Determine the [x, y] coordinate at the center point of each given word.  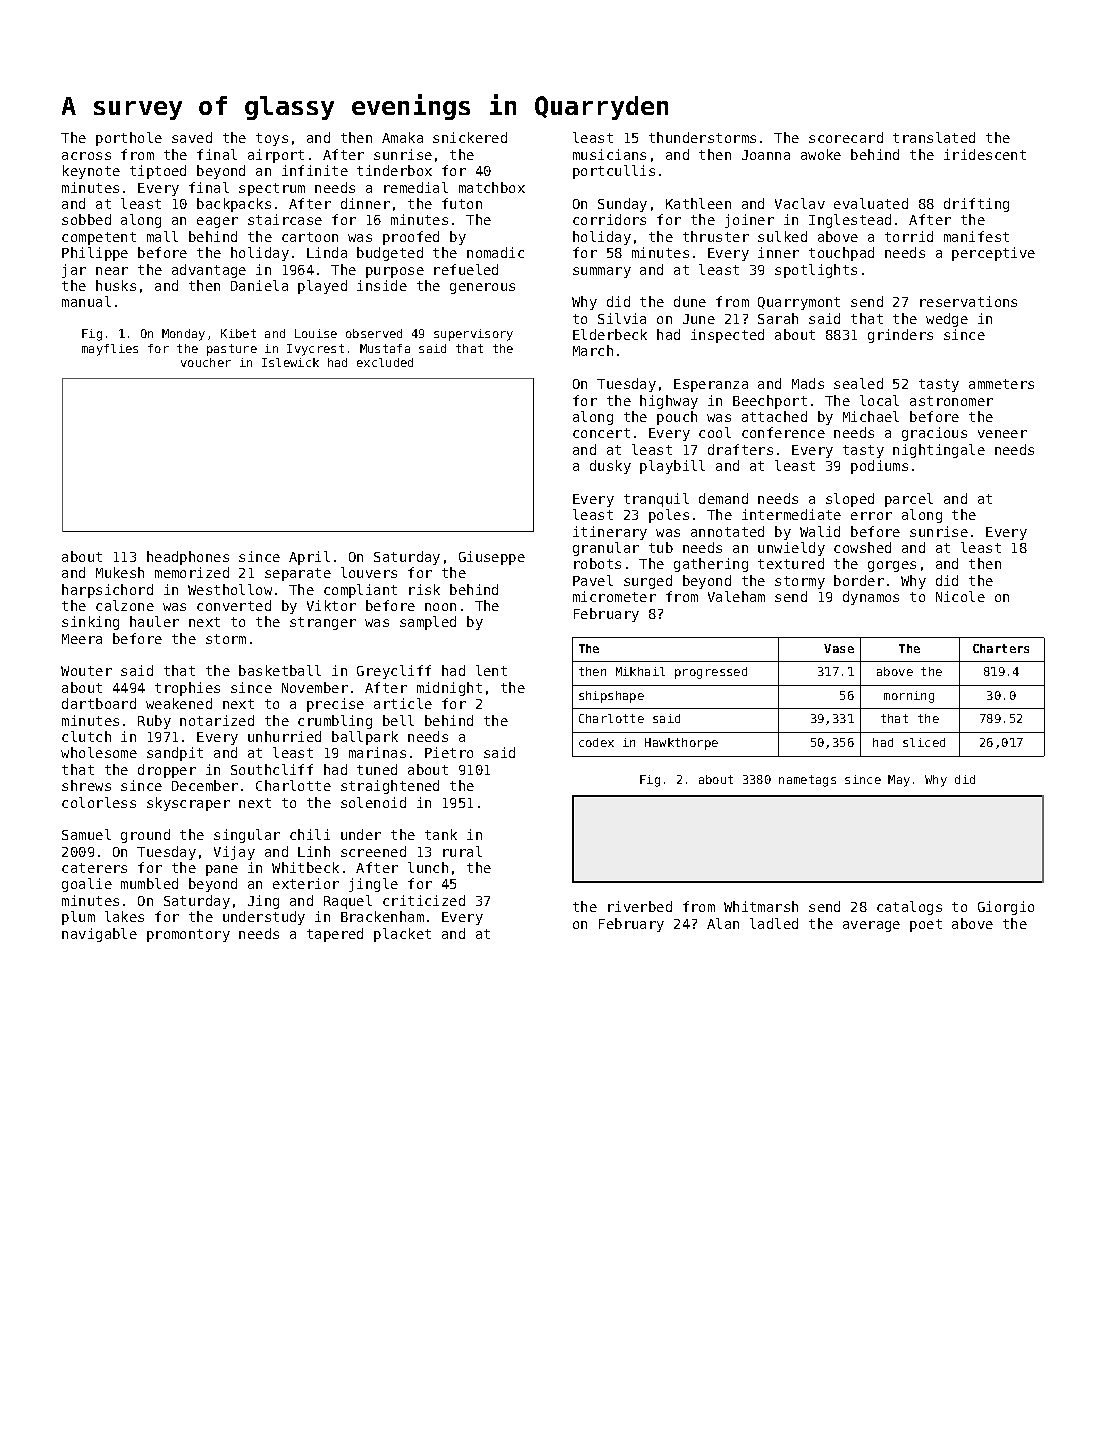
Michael [871, 416]
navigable [99, 935]
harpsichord [107, 591]
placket [402, 935]
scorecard [846, 137]
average [871, 926]
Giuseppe [492, 558]
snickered [470, 137]
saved [192, 137]
